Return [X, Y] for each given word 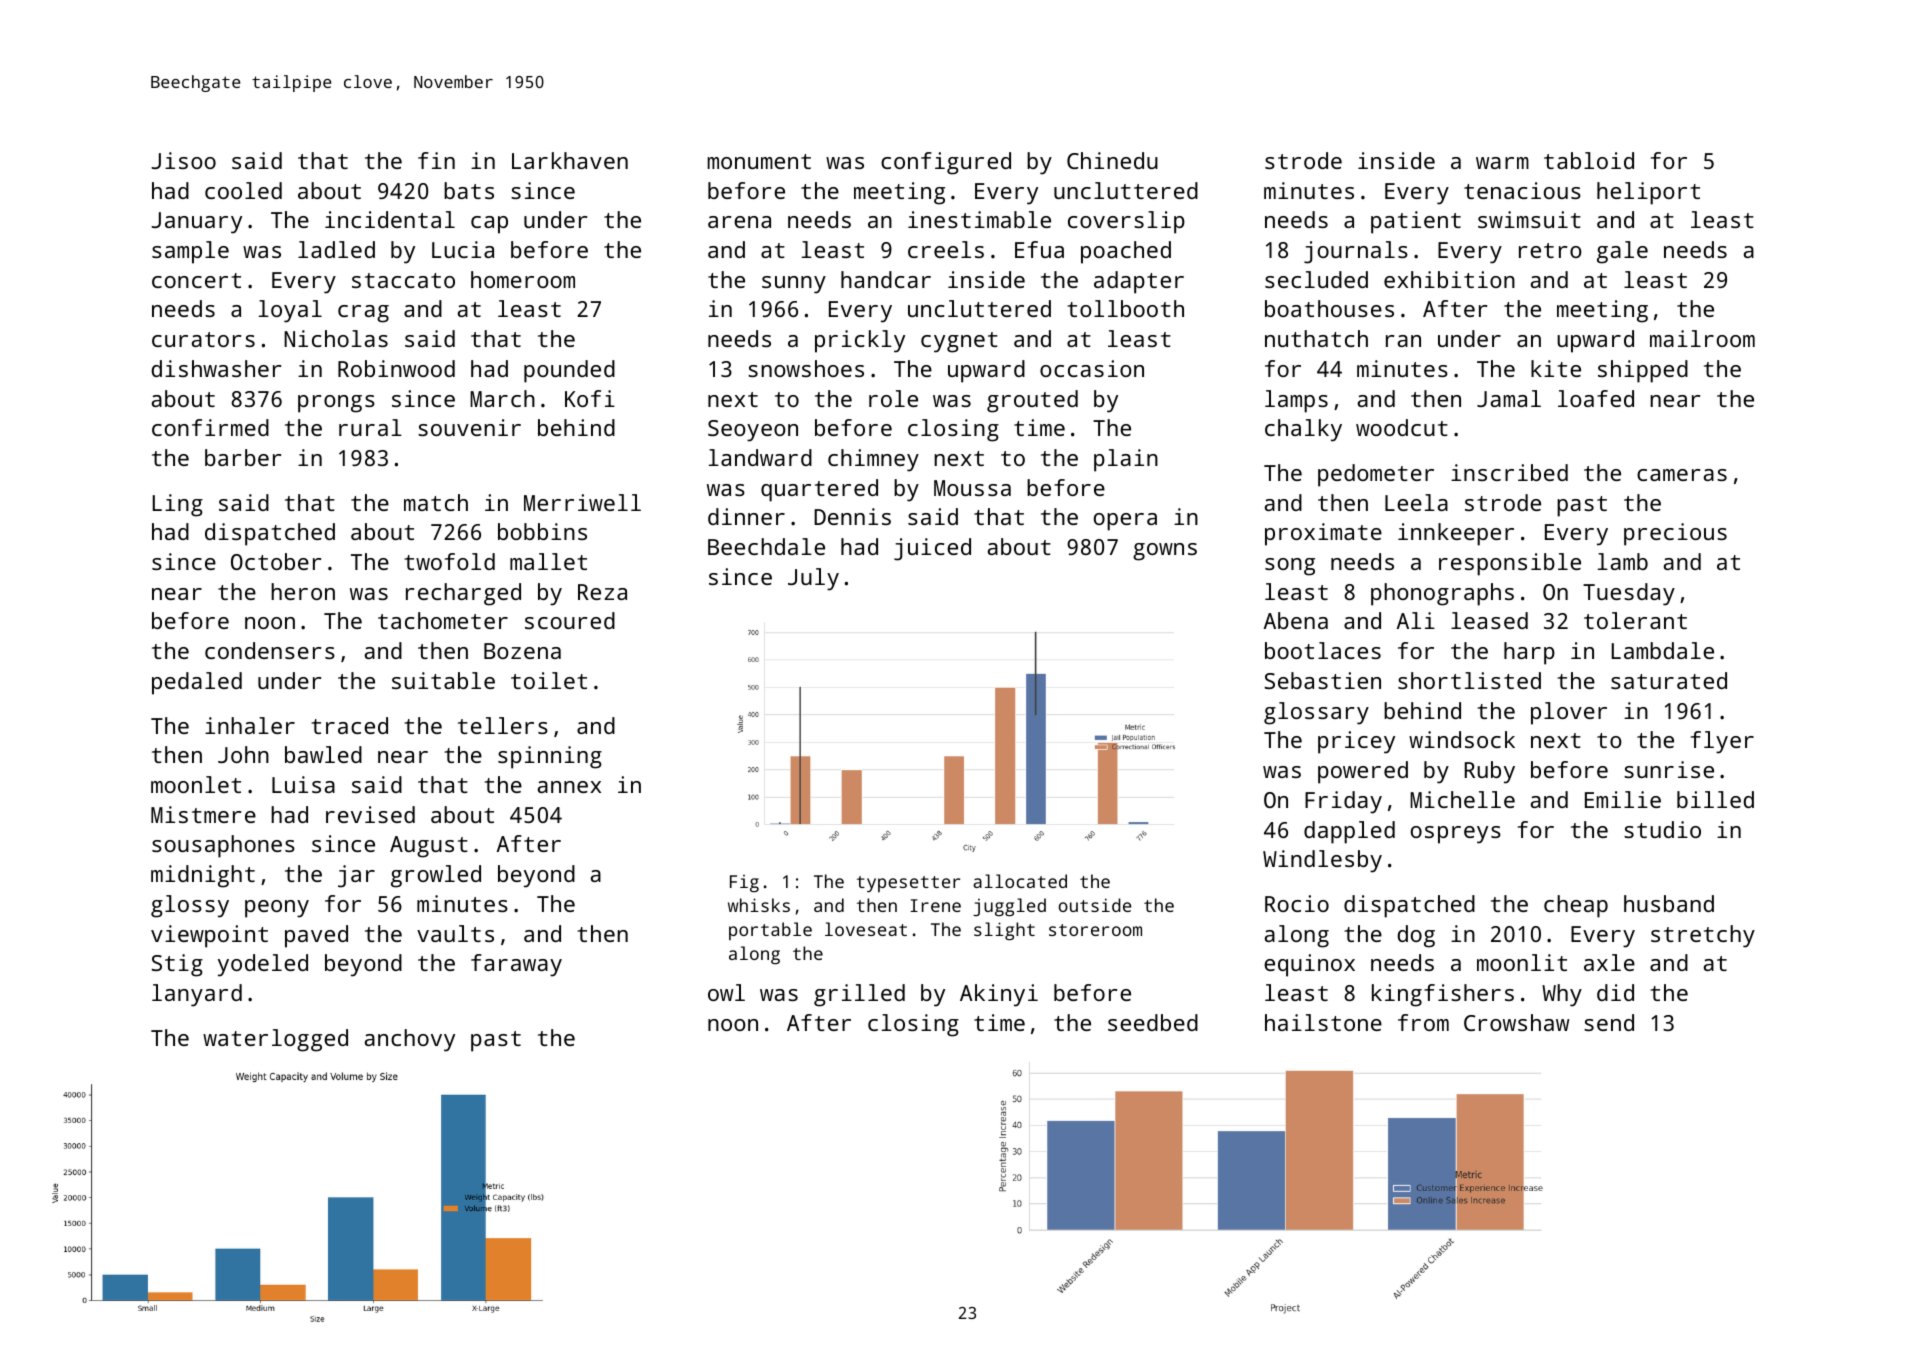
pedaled [197, 683]
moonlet [196, 784]
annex [569, 787]
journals [1356, 252]
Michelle [1462, 799]
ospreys [1456, 835]
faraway [516, 965]
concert [196, 280]
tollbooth [1125, 308]
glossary [1316, 713]
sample [190, 252]
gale [1622, 252]
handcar [886, 279]
